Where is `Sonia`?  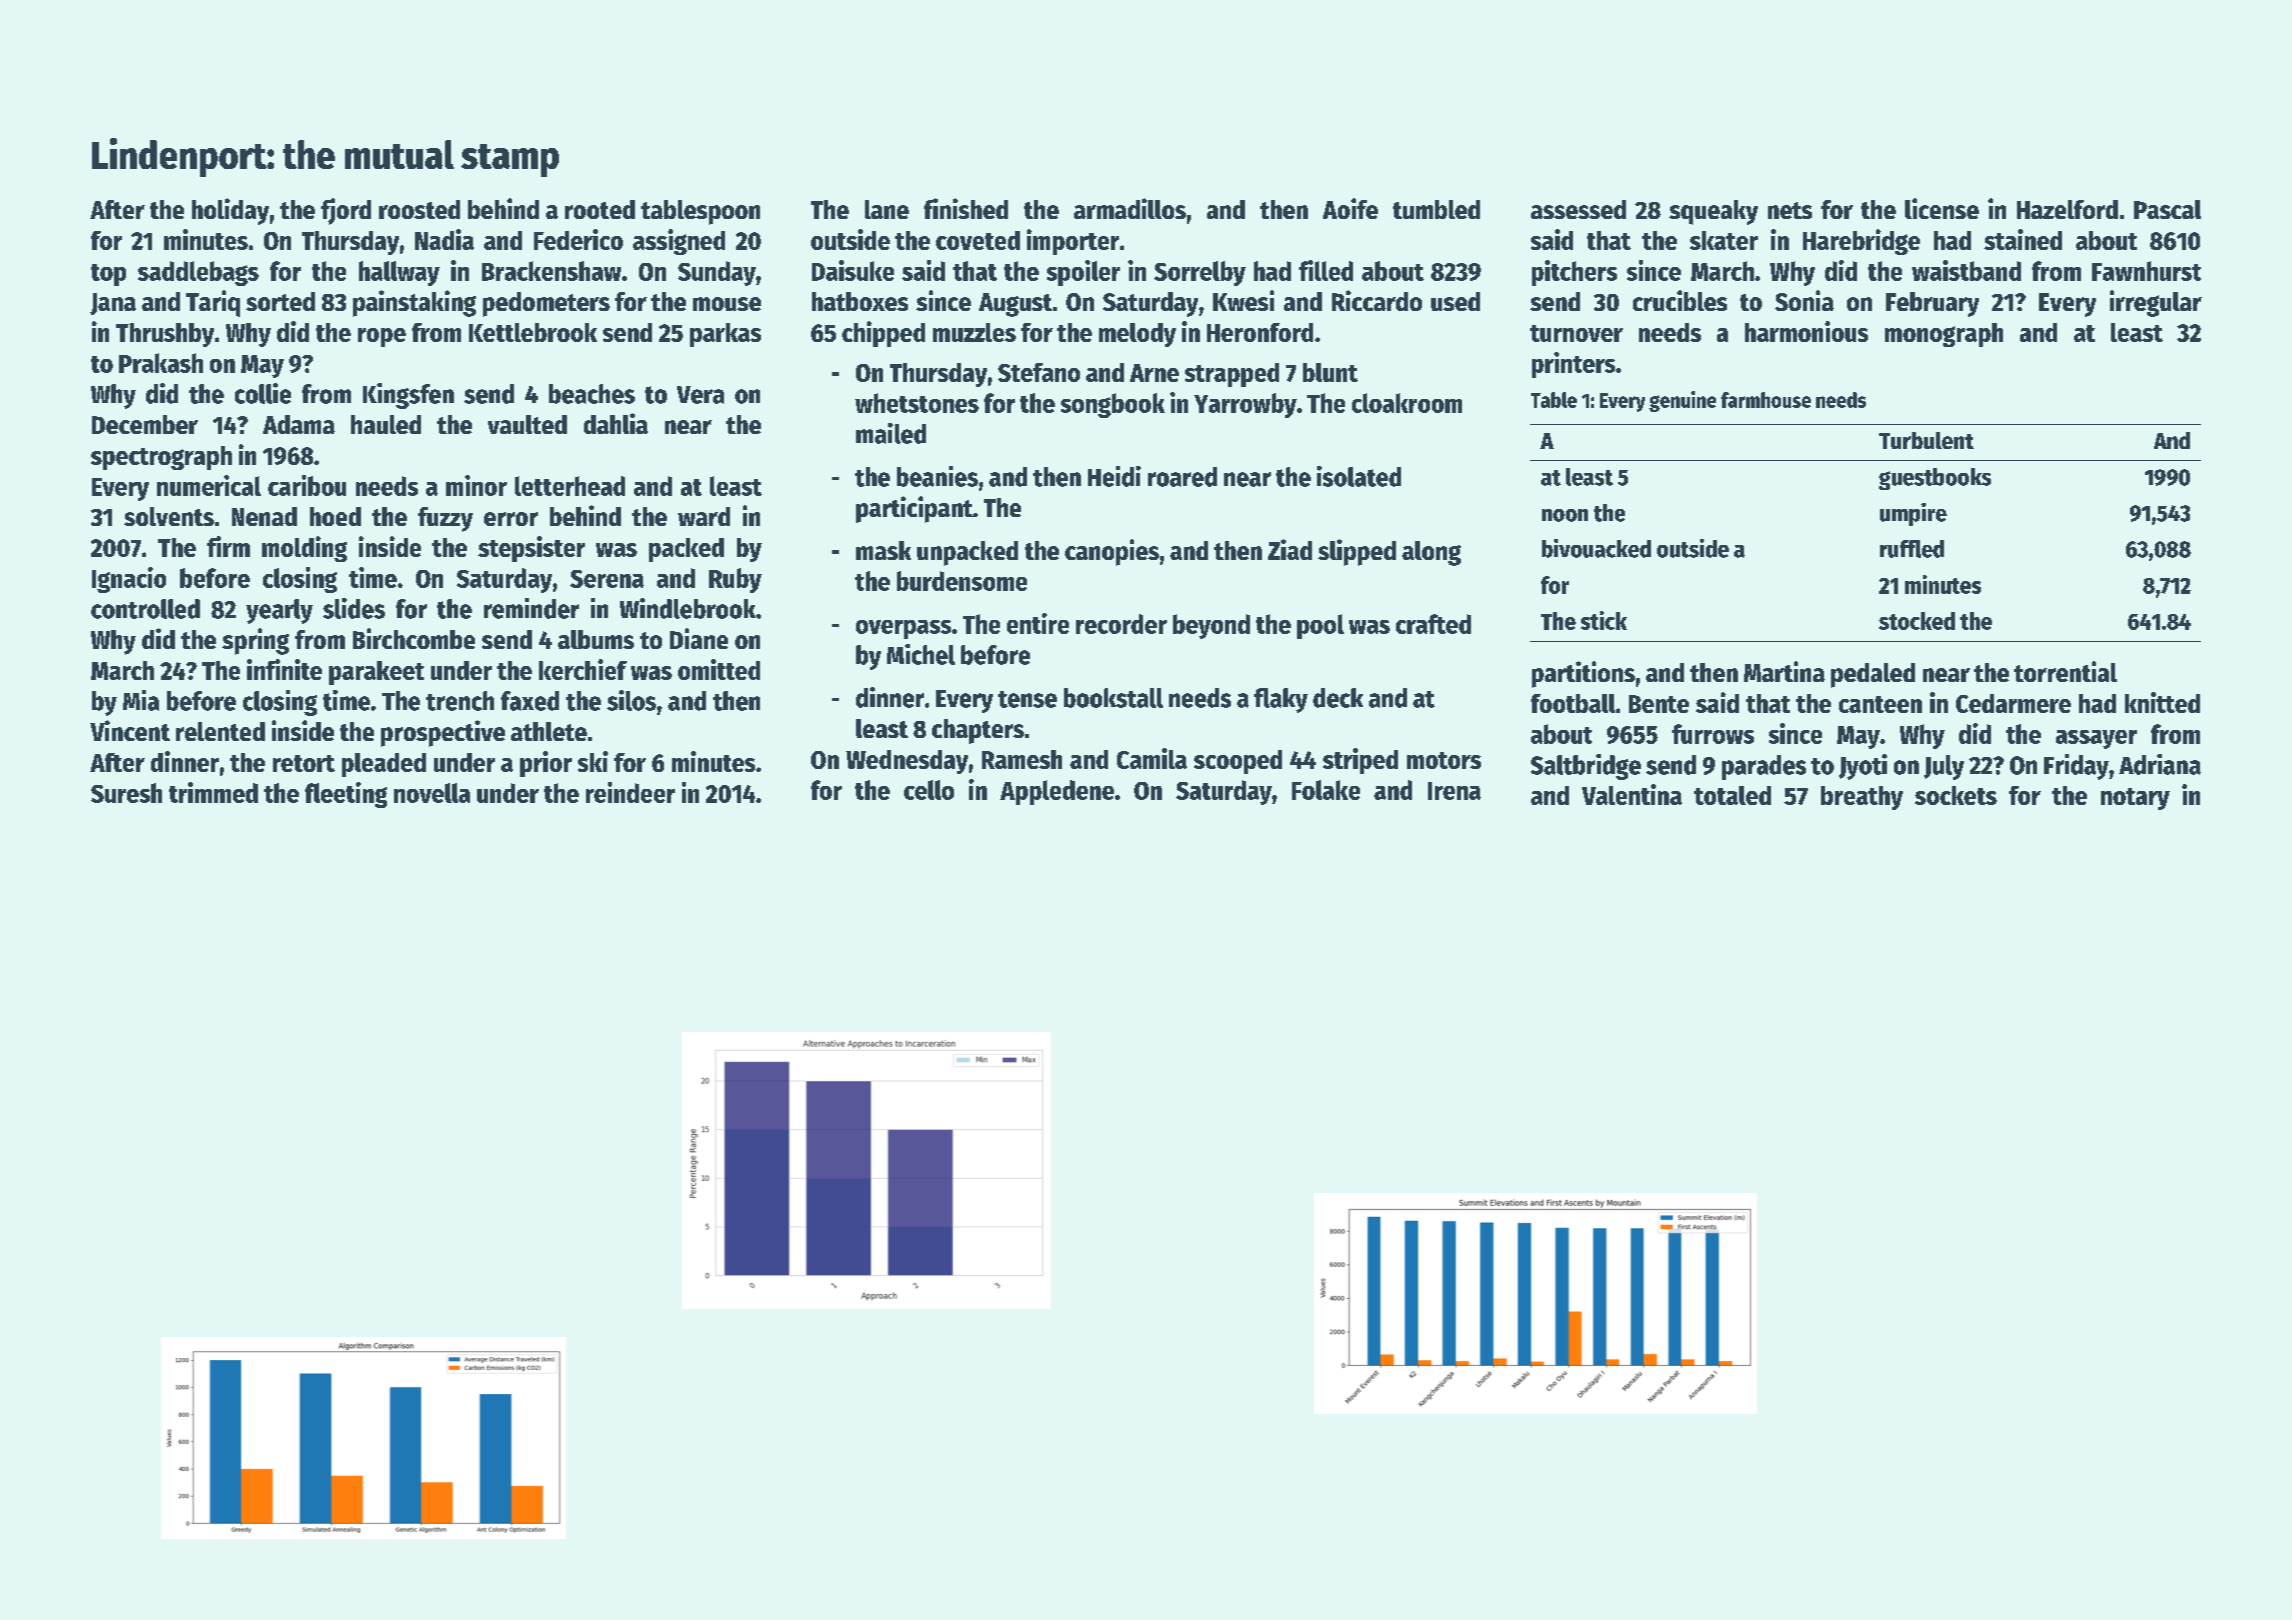 Sonia is located at coordinates (1804, 300).
